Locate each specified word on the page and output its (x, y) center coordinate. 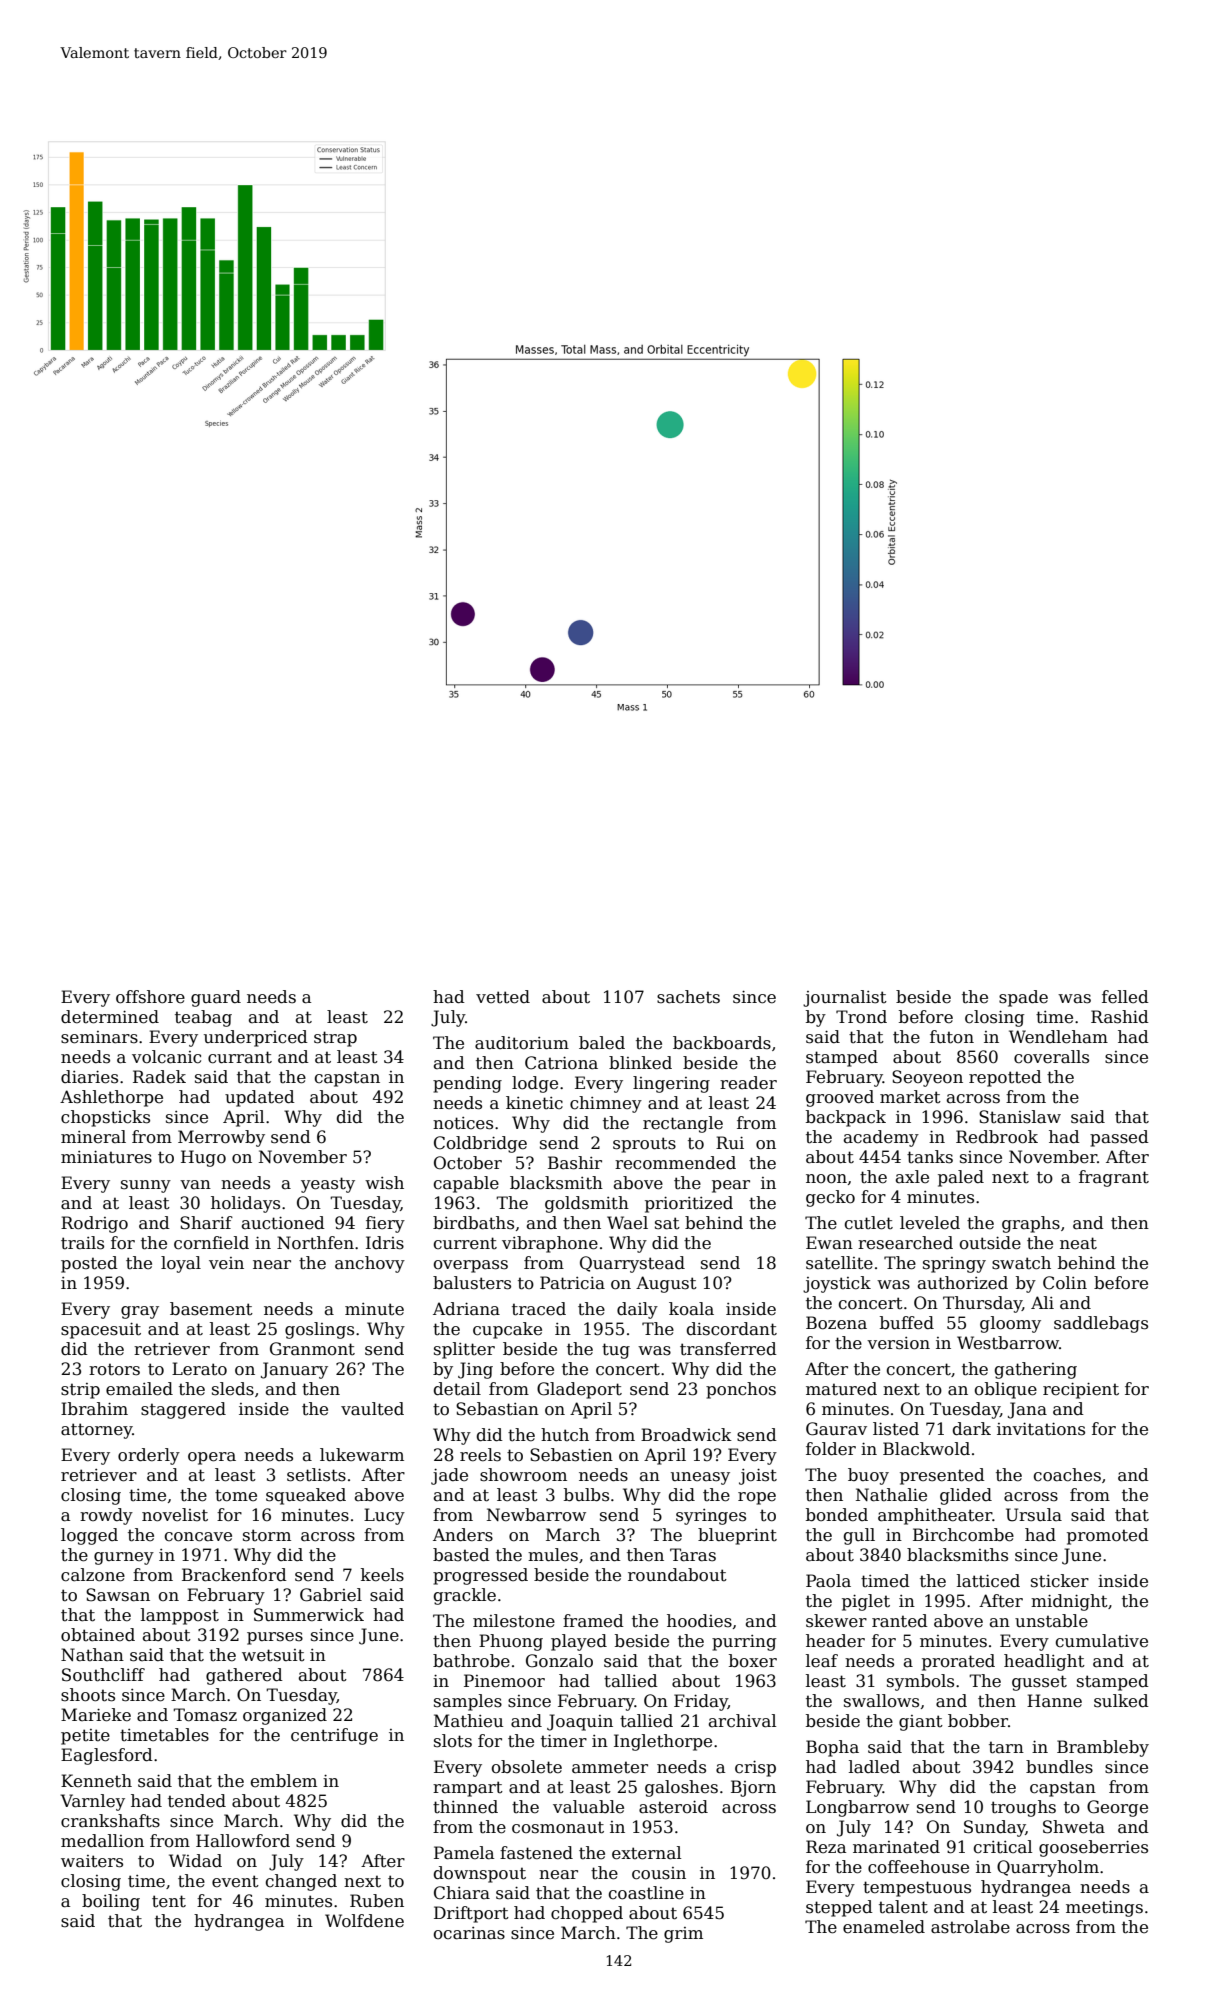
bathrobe (471, 1661)
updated (260, 1098)
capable (466, 1184)
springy (954, 1265)
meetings (1104, 1908)
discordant (732, 1329)
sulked (1121, 1701)
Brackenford (234, 1575)
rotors (114, 1369)
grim (683, 1935)
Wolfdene (364, 1921)
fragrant (1114, 1178)
